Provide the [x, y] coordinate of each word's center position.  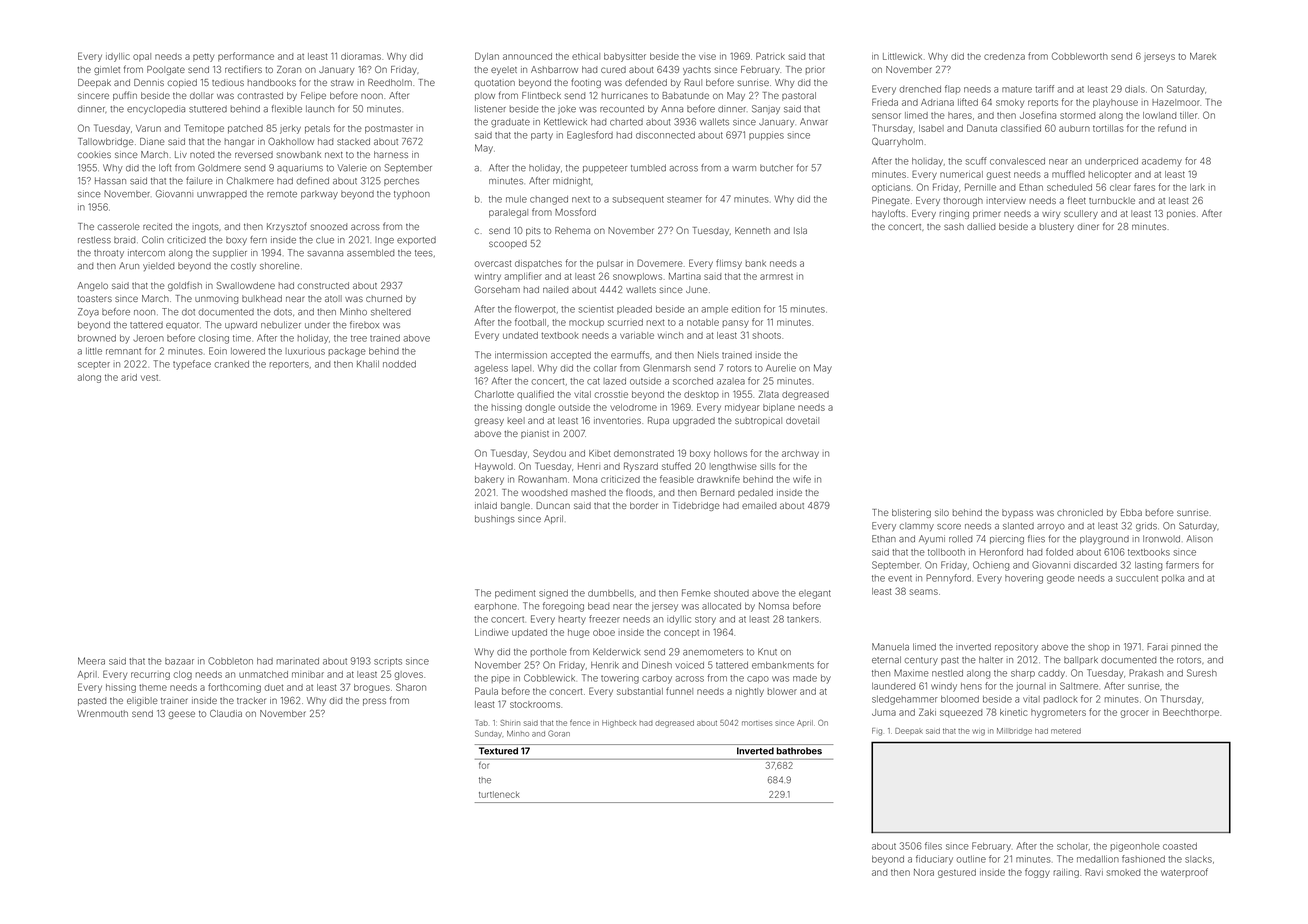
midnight [571, 182]
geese [181, 715]
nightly [750, 692]
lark [1197, 187]
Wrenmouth [102, 713]
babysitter [625, 57]
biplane [779, 408]
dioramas [361, 56]
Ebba [1131, 512]
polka [1173, 579]
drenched [920, 89]
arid [129, 377]
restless [94, 240]
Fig [877, 732]
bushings [495, 520]
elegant [815, 594]
